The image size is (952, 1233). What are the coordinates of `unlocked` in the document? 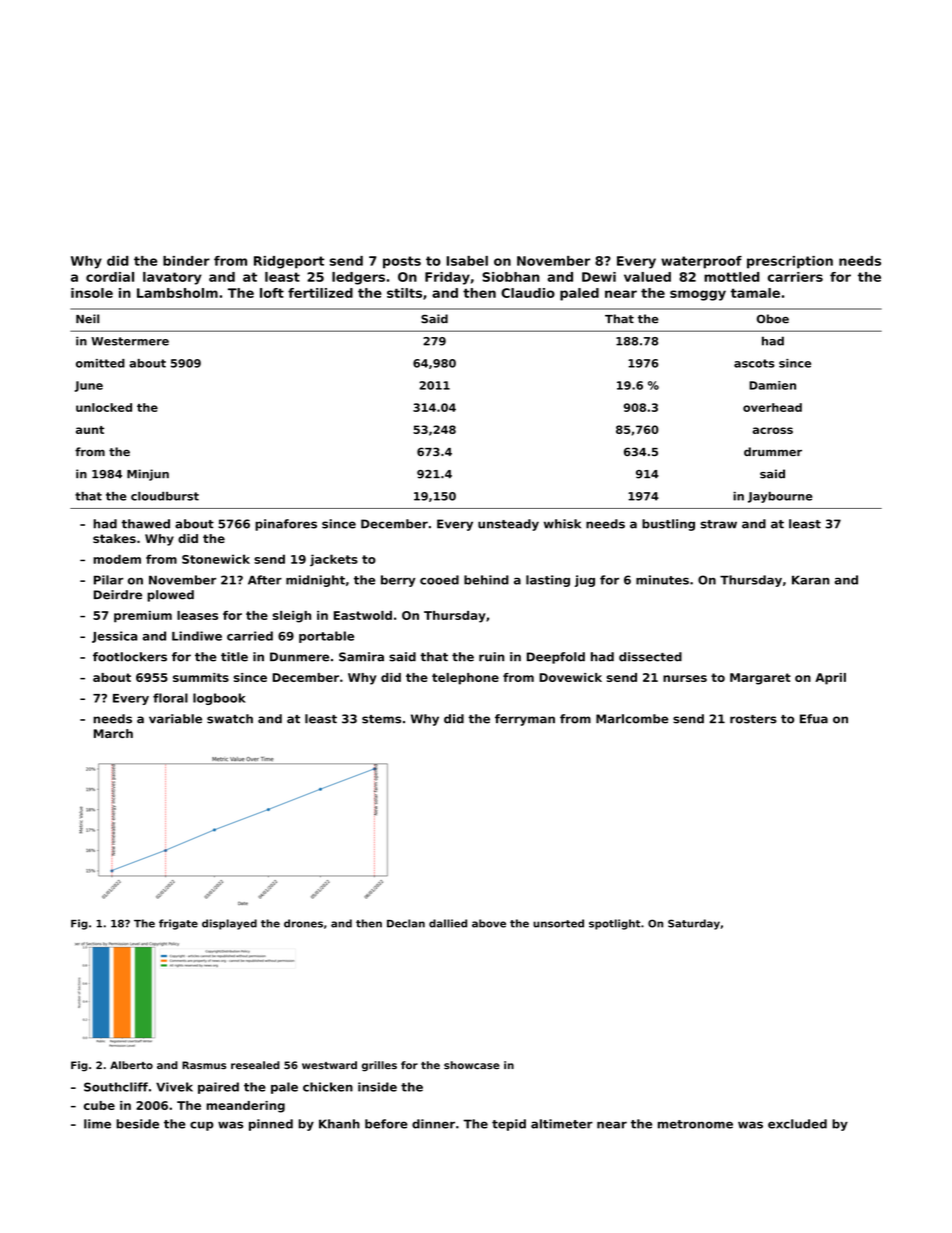 It's located at (104, 407).
